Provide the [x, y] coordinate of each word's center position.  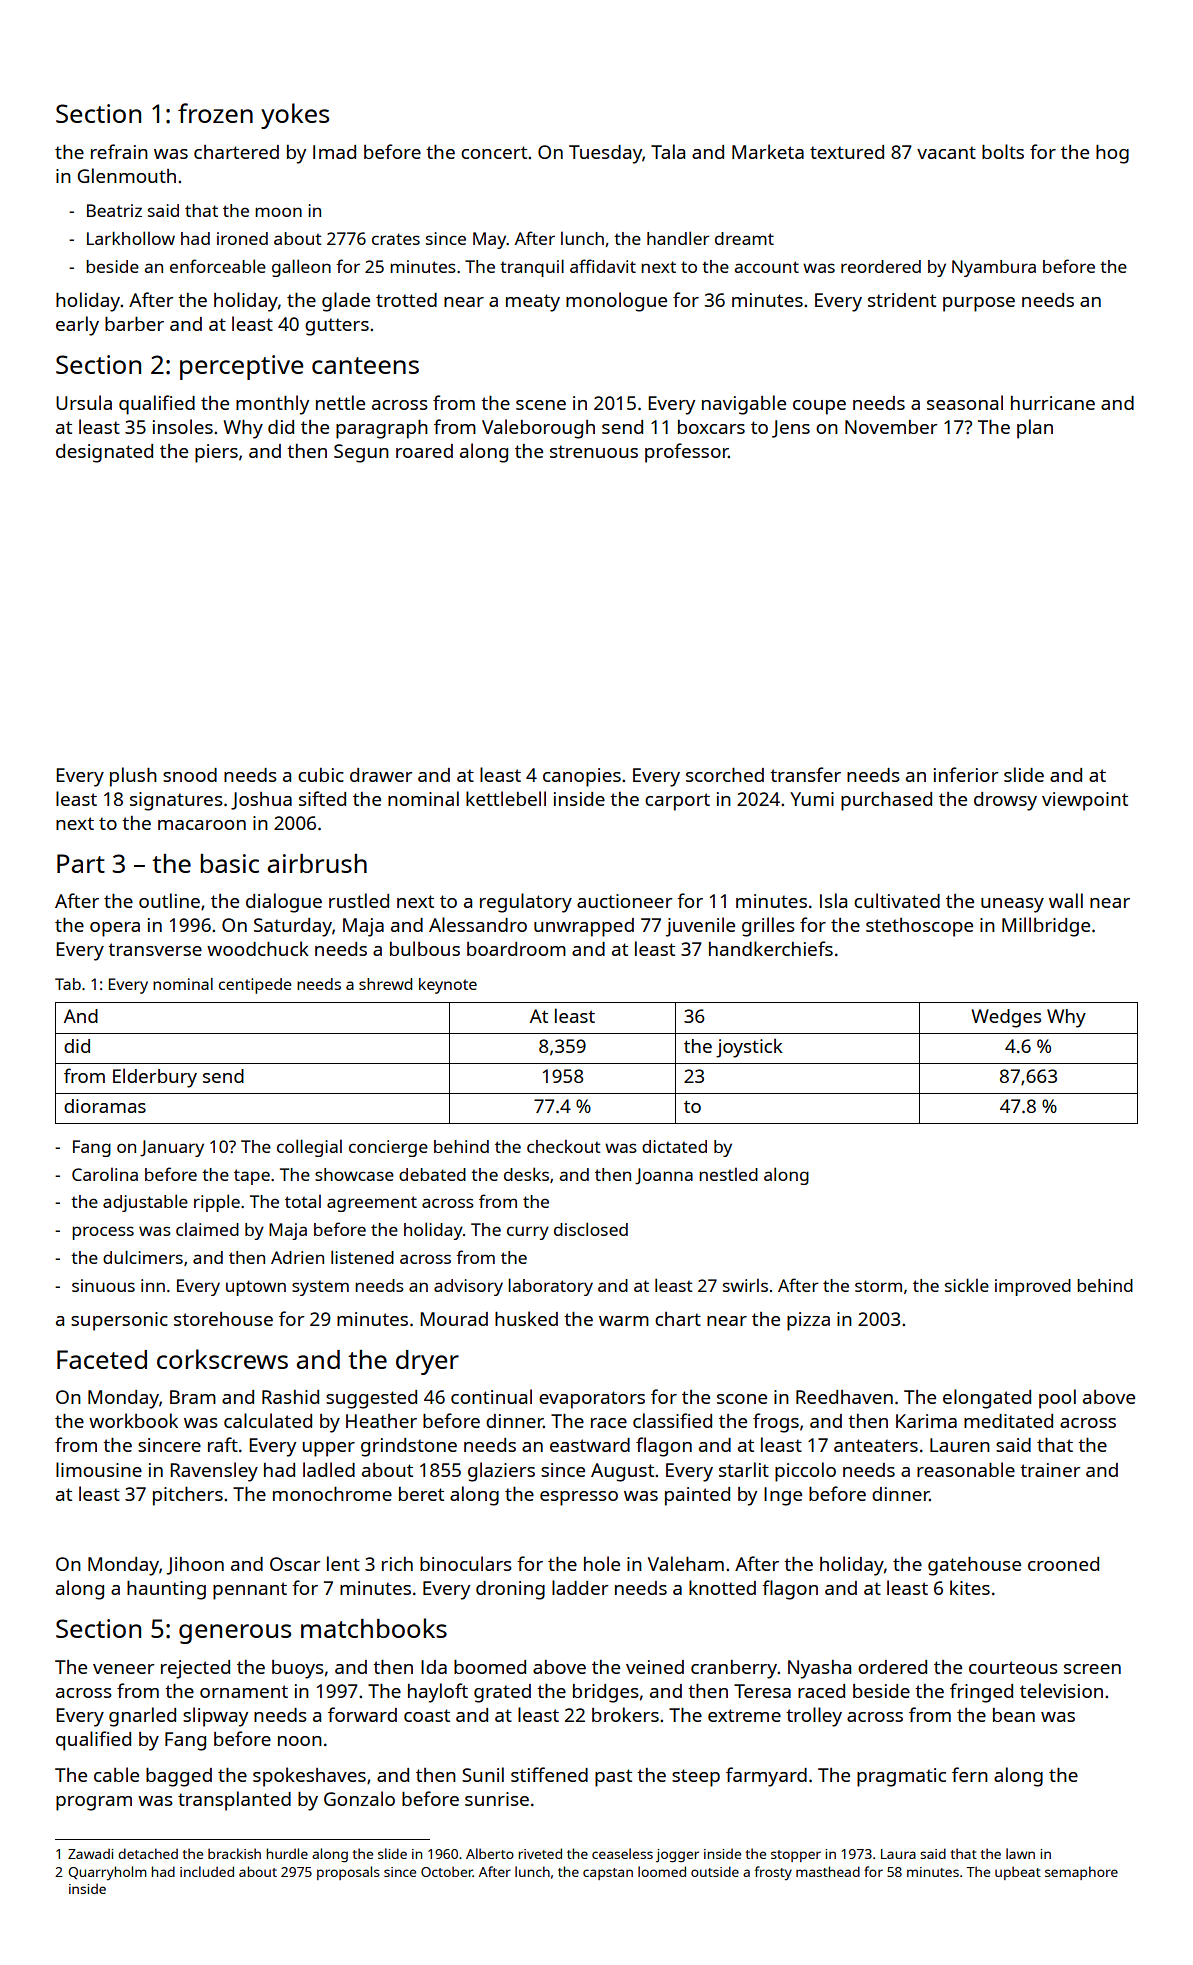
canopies [582, 777]
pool [1057, 1399]
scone [742, 1399]
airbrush [317, 863]
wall [1066, 900]
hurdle [287, 1853]
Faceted [102, 1359]
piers [216, 453]
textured [847, 152]
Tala [668, 151]
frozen [215, 113]
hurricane [1053, 403]
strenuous [594, 451]
